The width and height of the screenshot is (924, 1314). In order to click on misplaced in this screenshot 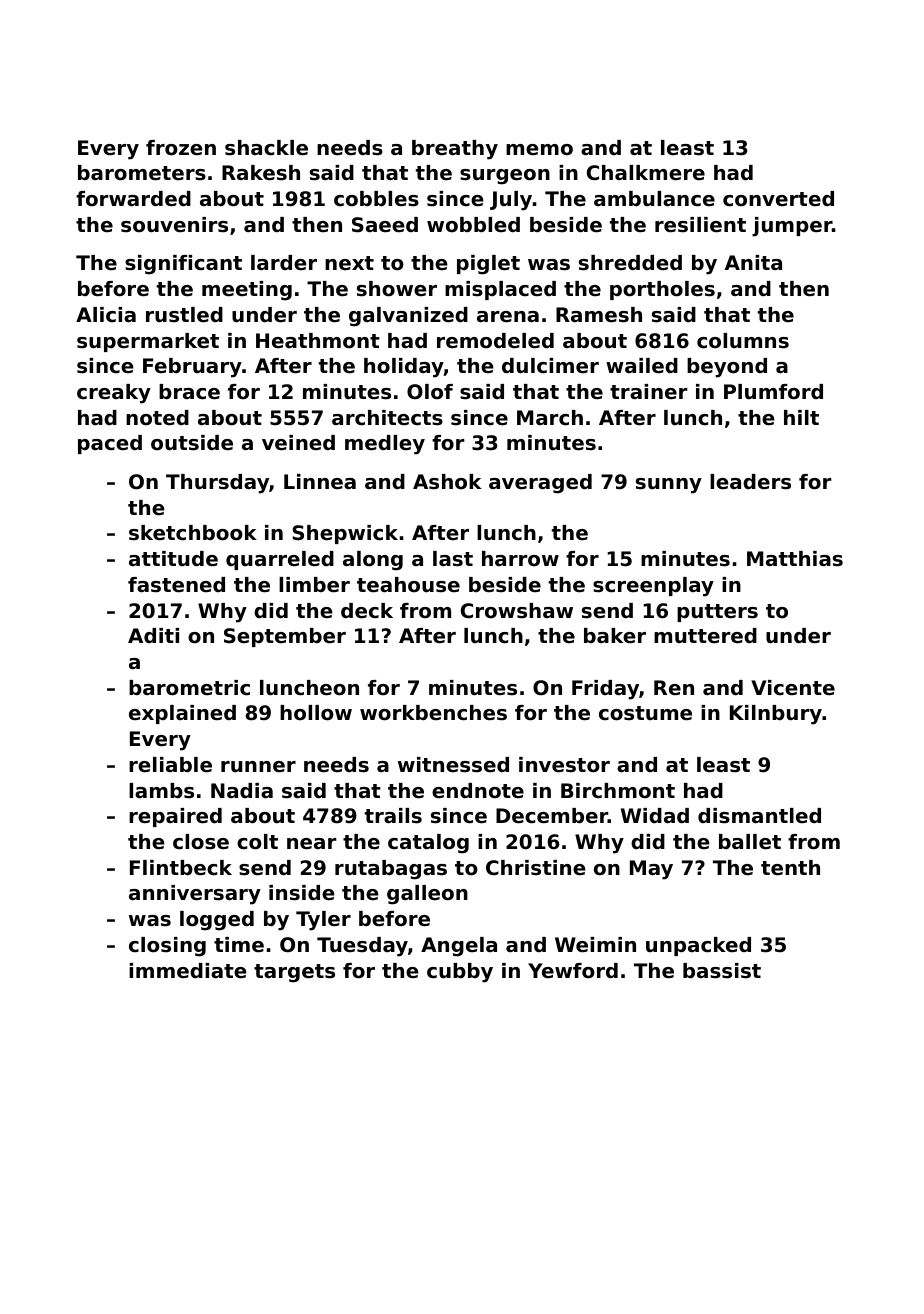, I will do `click(500, 290)`.
